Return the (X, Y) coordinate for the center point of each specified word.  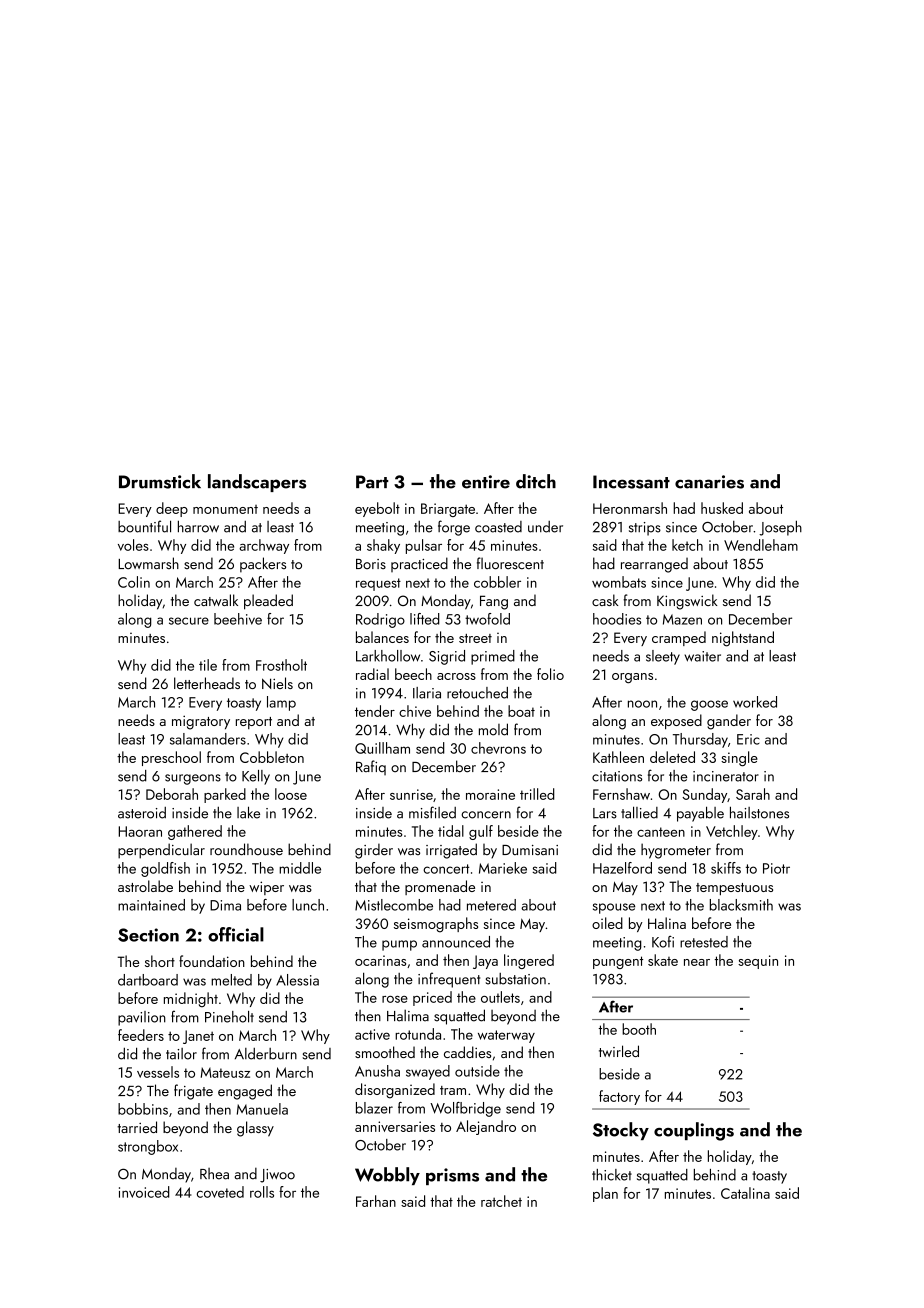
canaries (709, 482)
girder (374, 851)
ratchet (501, 1201)
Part (372, 482)
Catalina (745, 1193)
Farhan (376, 1201)
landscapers (257, 483)
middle (300, 868)
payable (700, 814)
